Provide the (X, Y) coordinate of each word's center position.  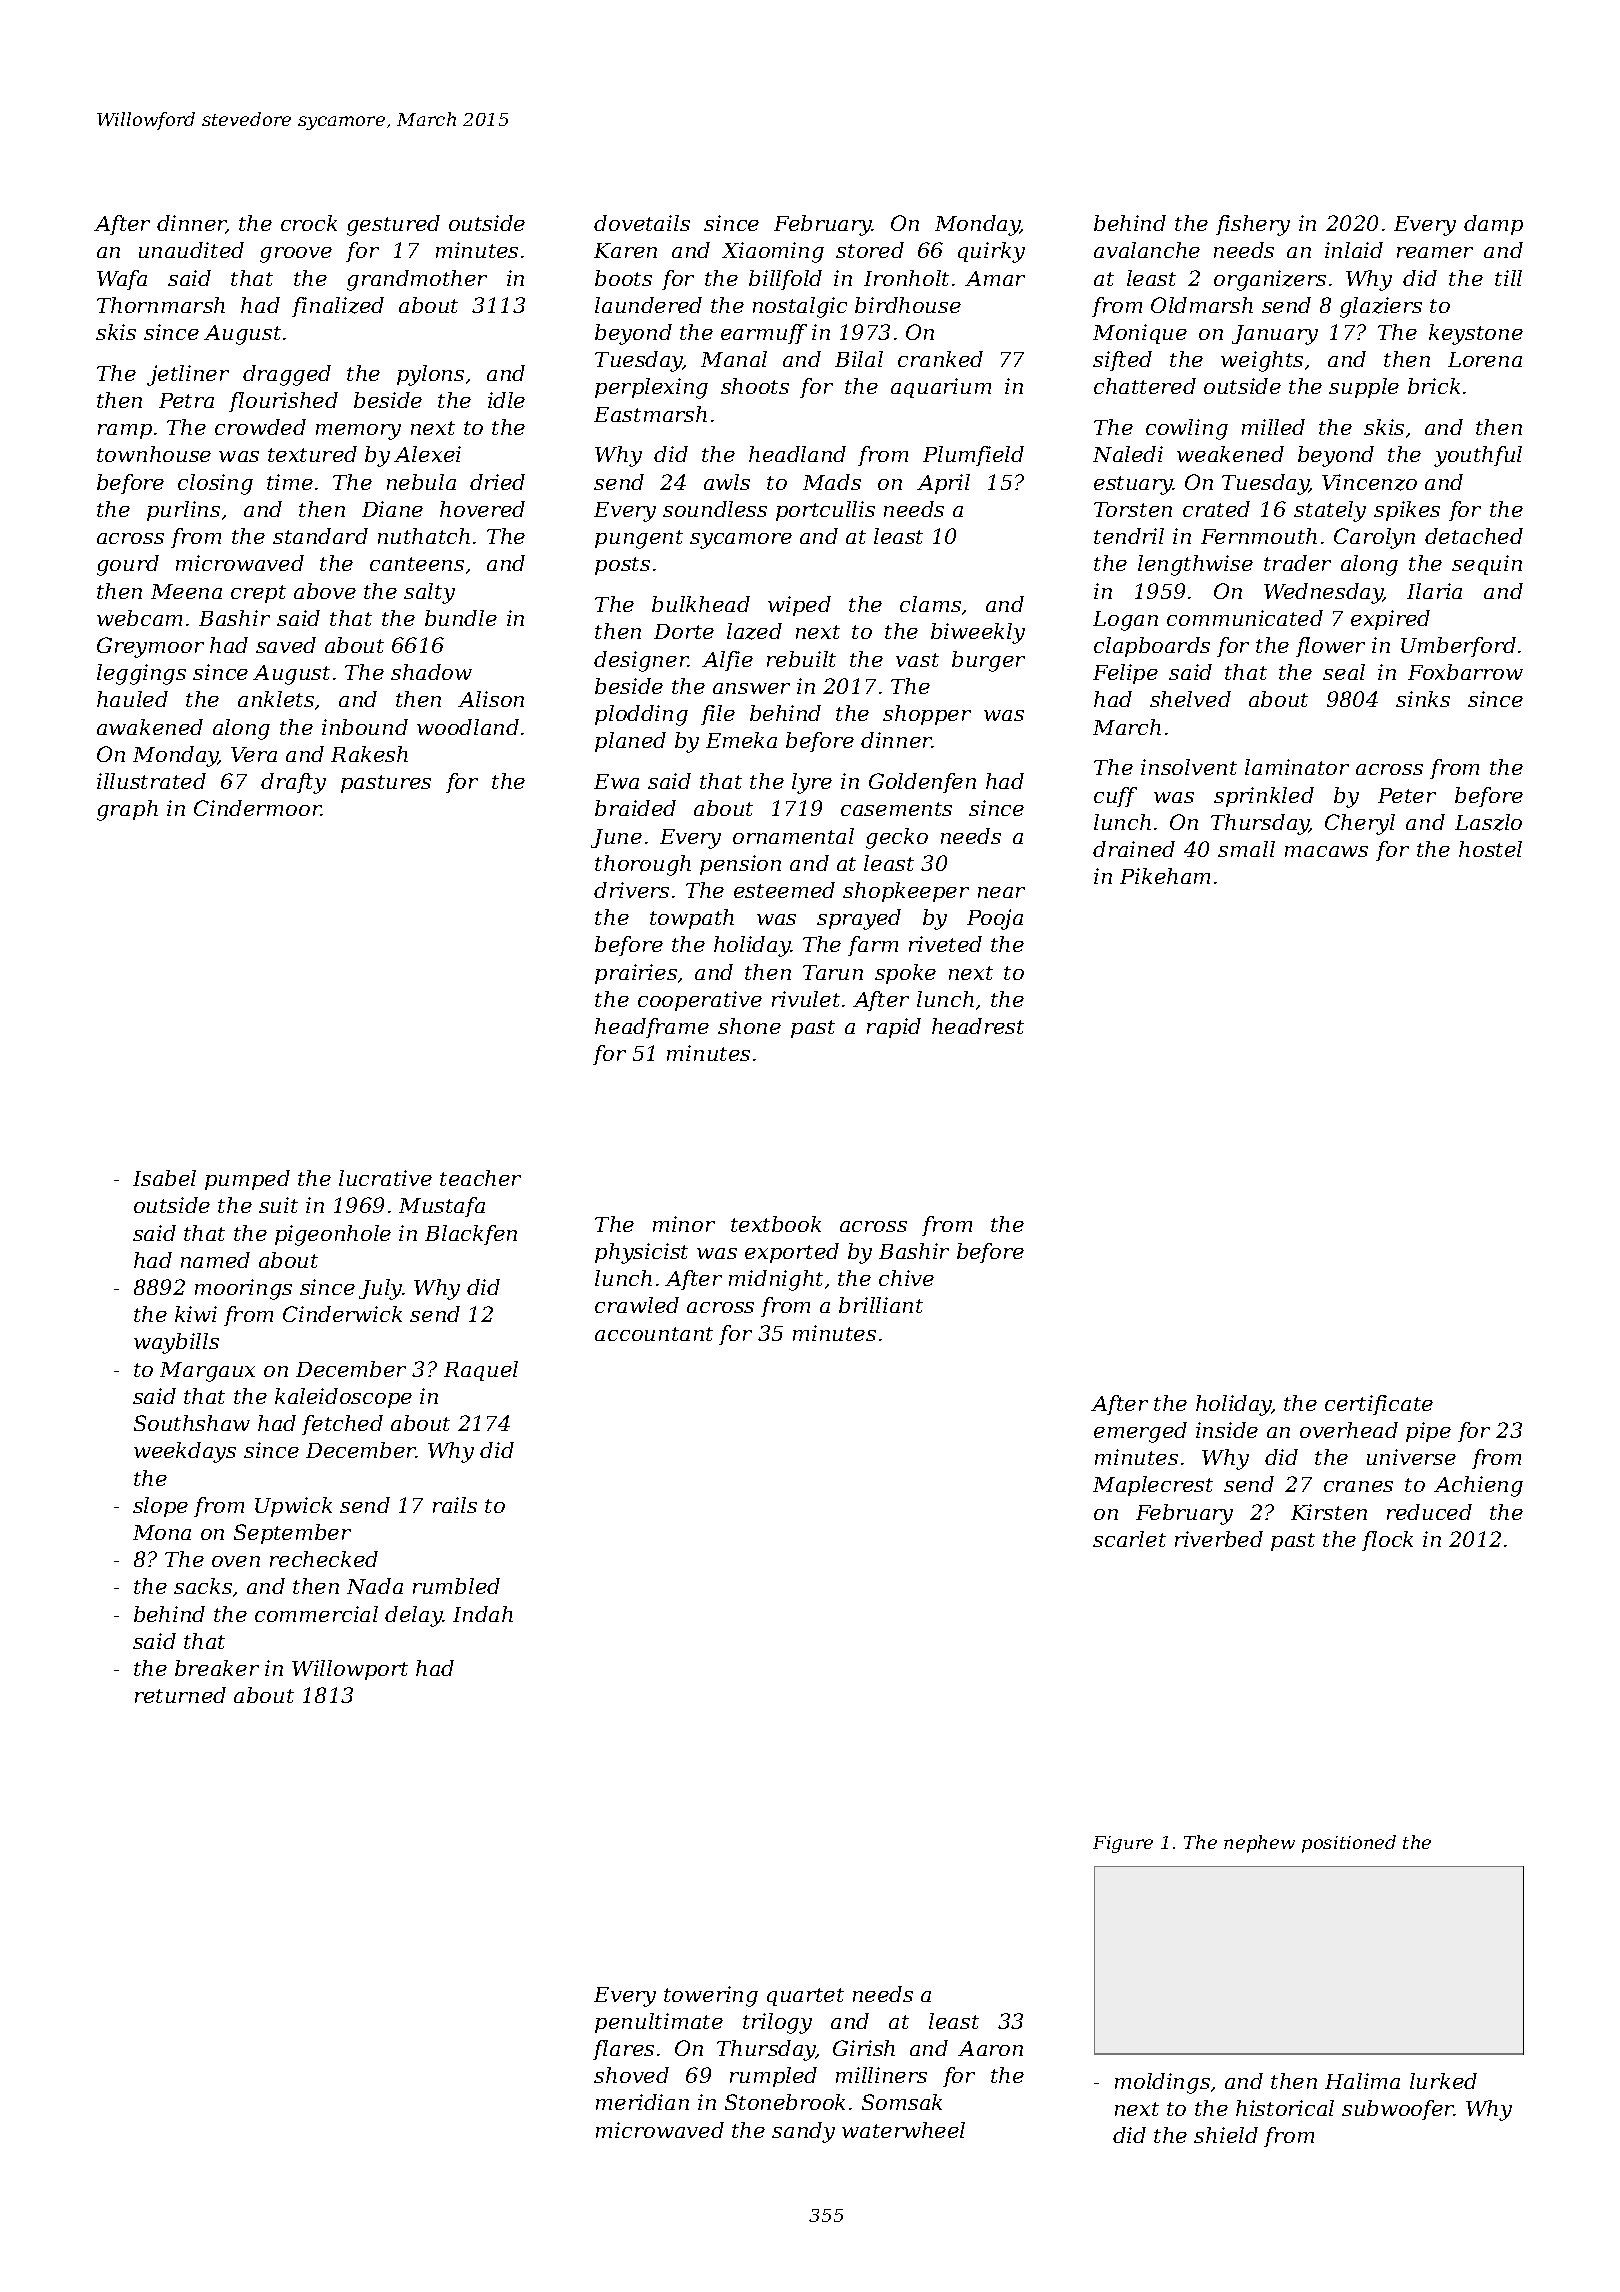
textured (312, 454)
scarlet (1129, 1539)
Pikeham (1165, 876)
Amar (995, 278)
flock (1387, 1541)
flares (623, 2050)
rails (455, 1505)
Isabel (164, 1178)
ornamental (793, 836)
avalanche (1147, 250)
